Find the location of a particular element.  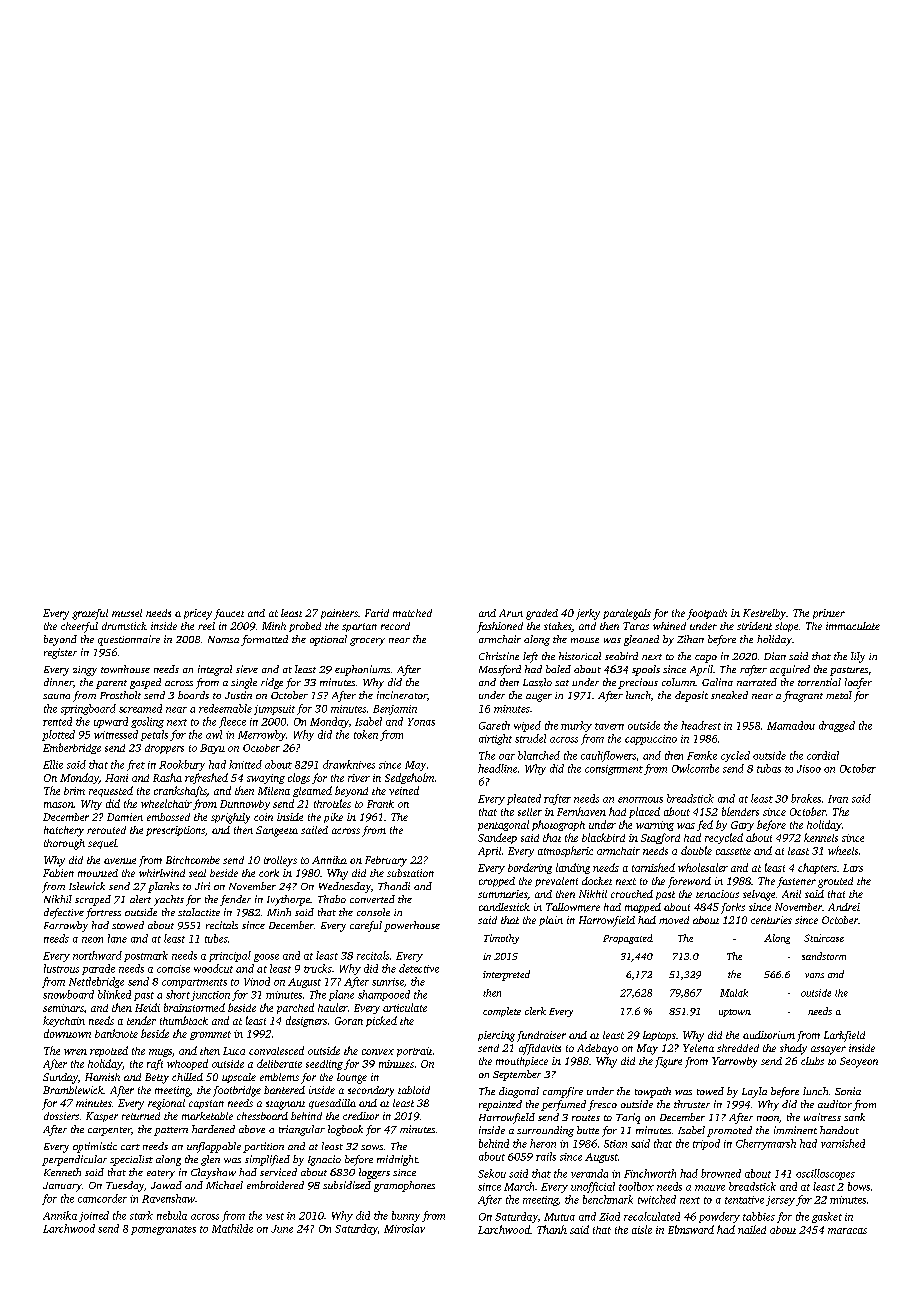

faucet is located at coordinates (229, 614).
